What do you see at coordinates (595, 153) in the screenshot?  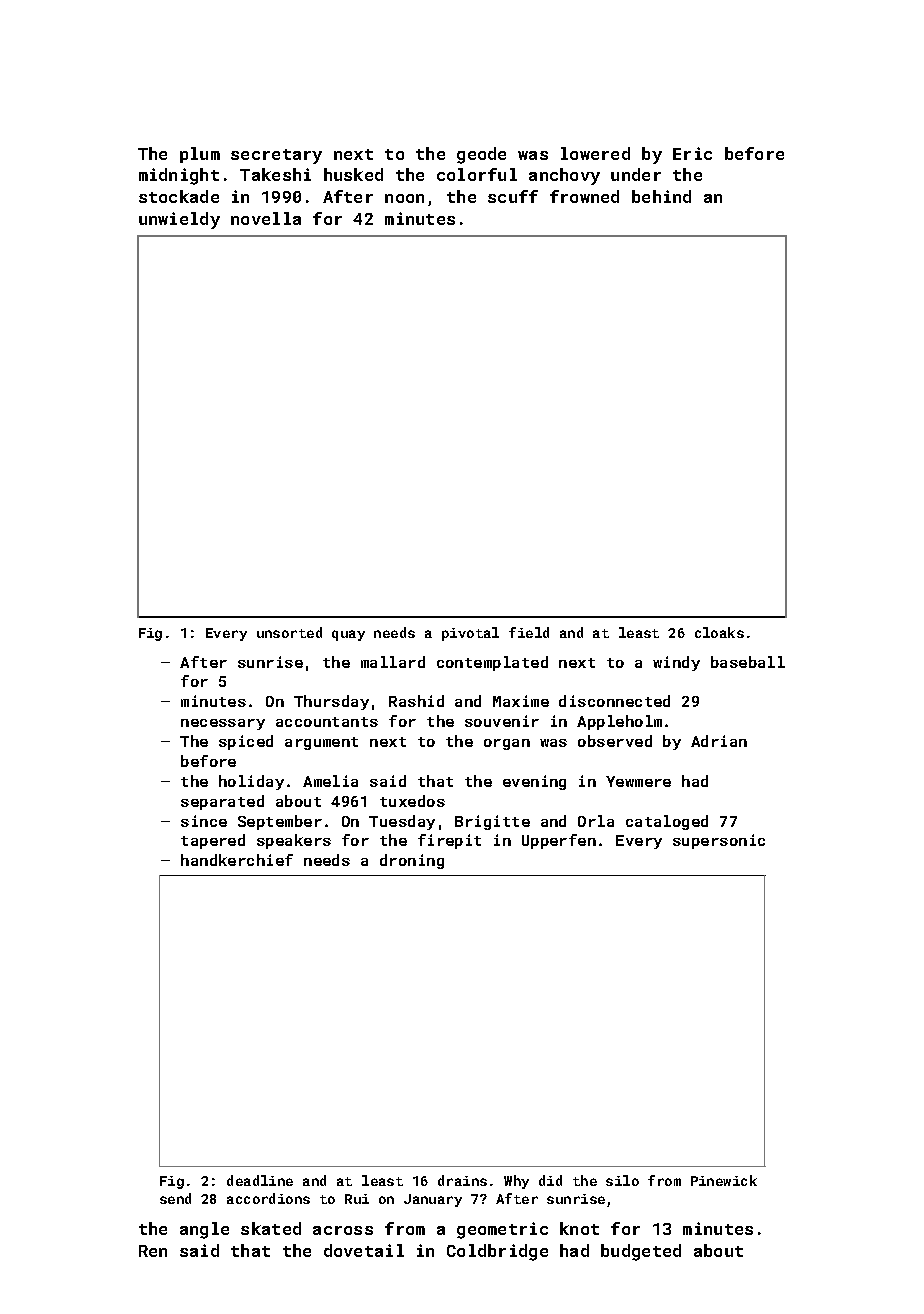 I see `lowered` at bounding box center [595, 153].
